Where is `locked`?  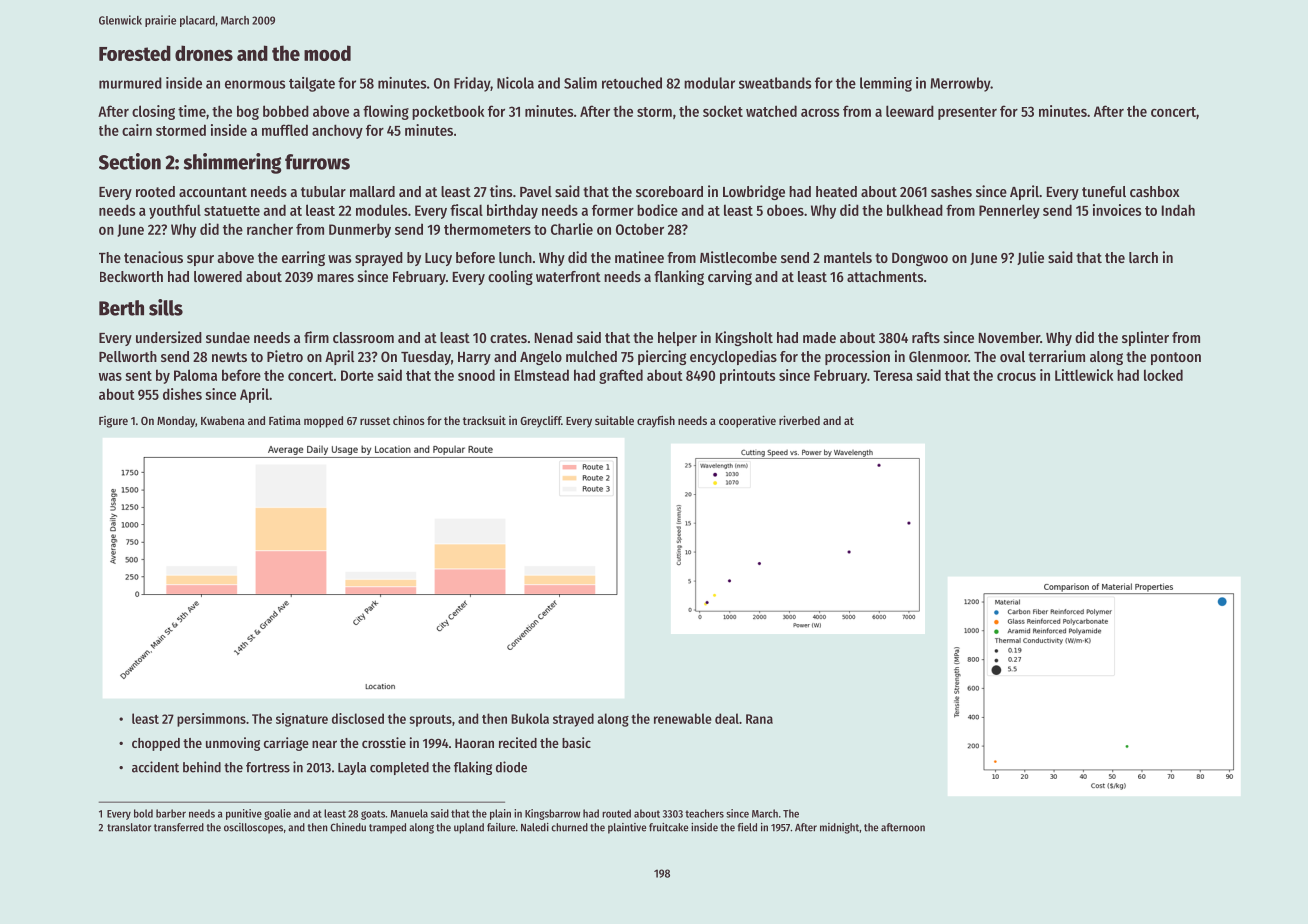 locked is located at coordinates (1163, 375).
